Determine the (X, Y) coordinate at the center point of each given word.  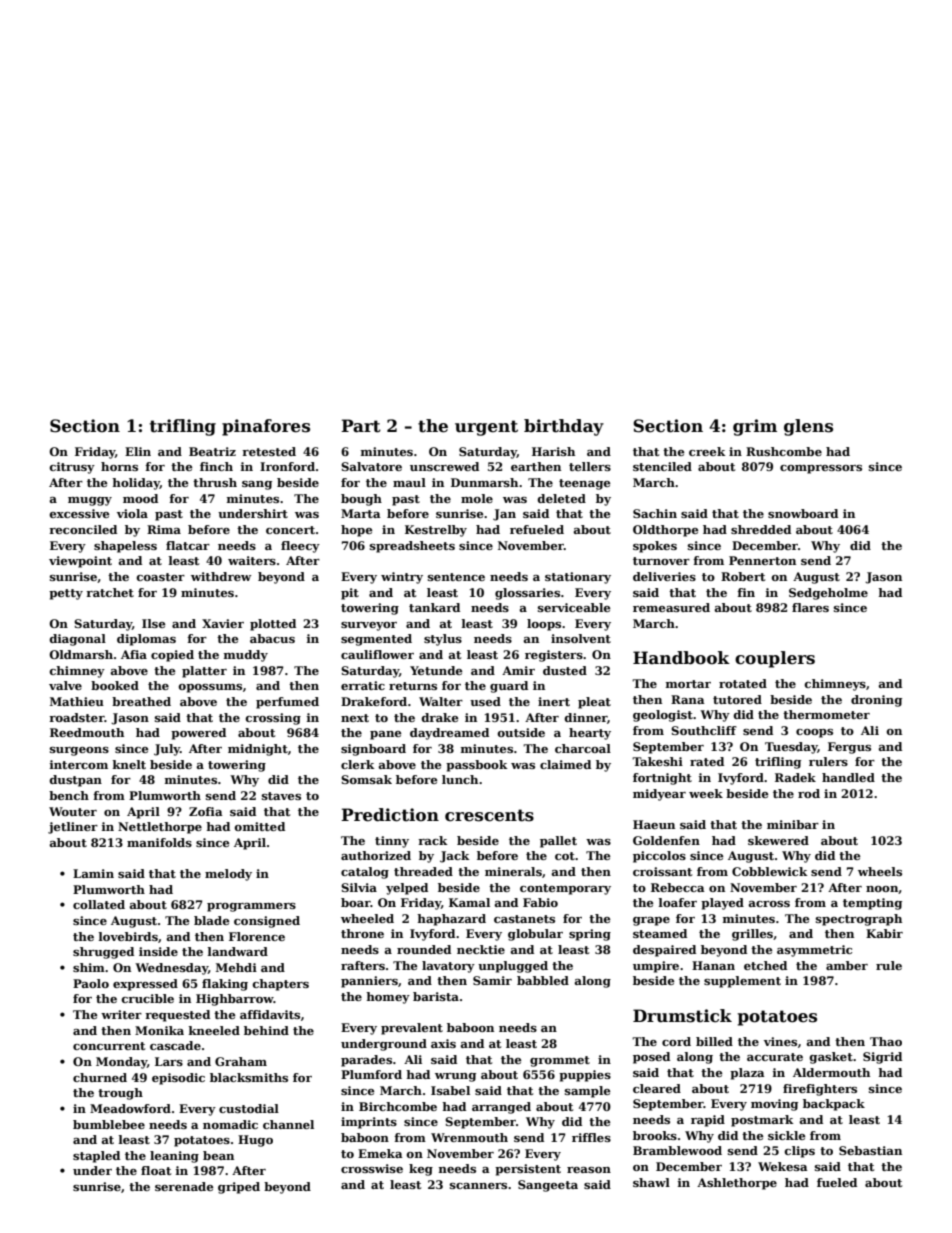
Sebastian (870, 1150)
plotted (273, 625)
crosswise (372, 1168)
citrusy (72, 468)
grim (755, 427)
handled (848, 777)
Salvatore (371, 466)
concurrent (109, 1046)
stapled (96, 1157)
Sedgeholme (828, 594)
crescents (489, 815)
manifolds (159, 842)
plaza (747, 1074)
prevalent (412, 1029)
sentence (456, 577)
